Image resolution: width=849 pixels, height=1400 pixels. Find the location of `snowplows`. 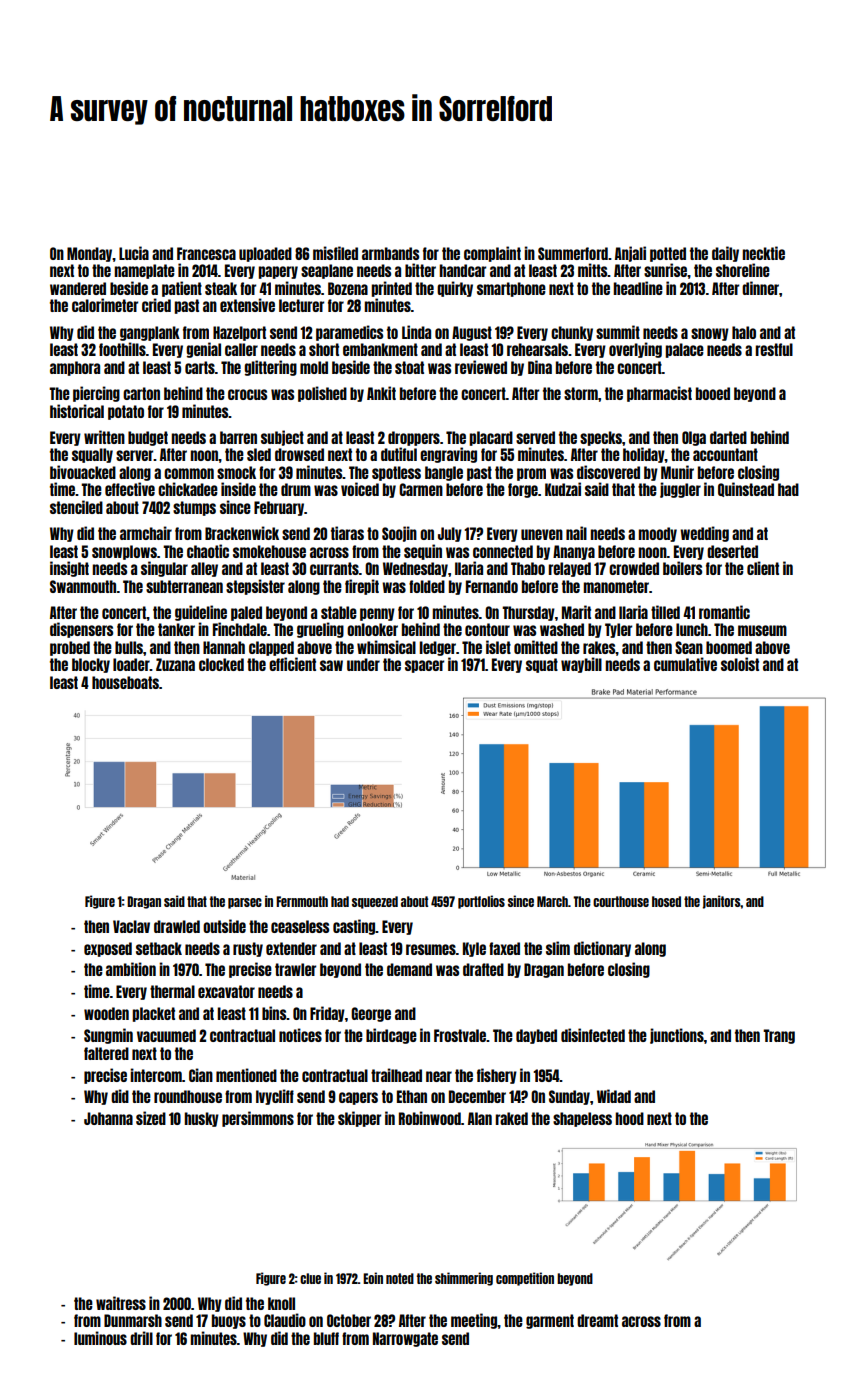

snowplows is located at coordinates (124, 552).
